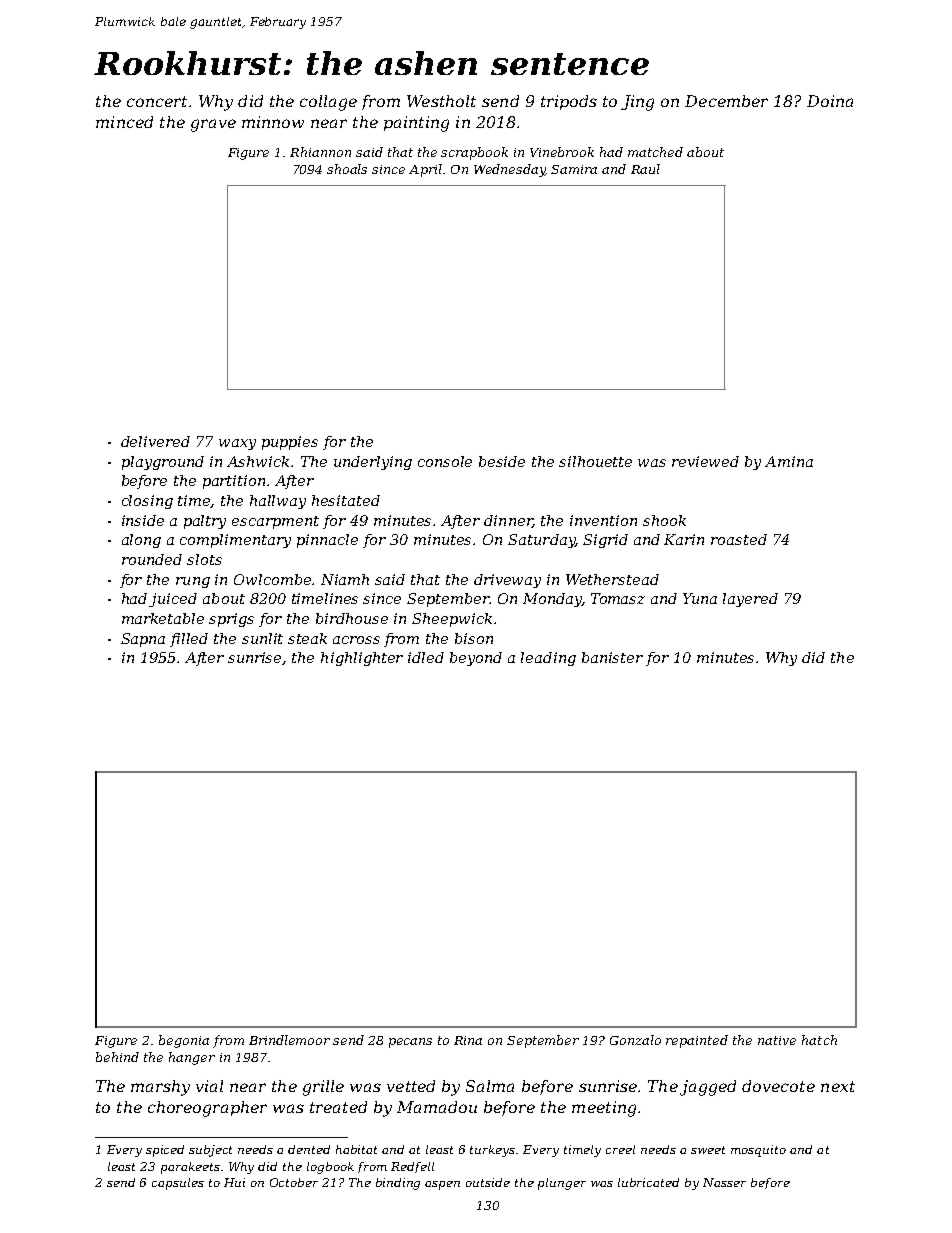  What do you see at coordinates (724, 1182) in the screenshot?
I see `Nasser` at bounding box center [724, 1182].
